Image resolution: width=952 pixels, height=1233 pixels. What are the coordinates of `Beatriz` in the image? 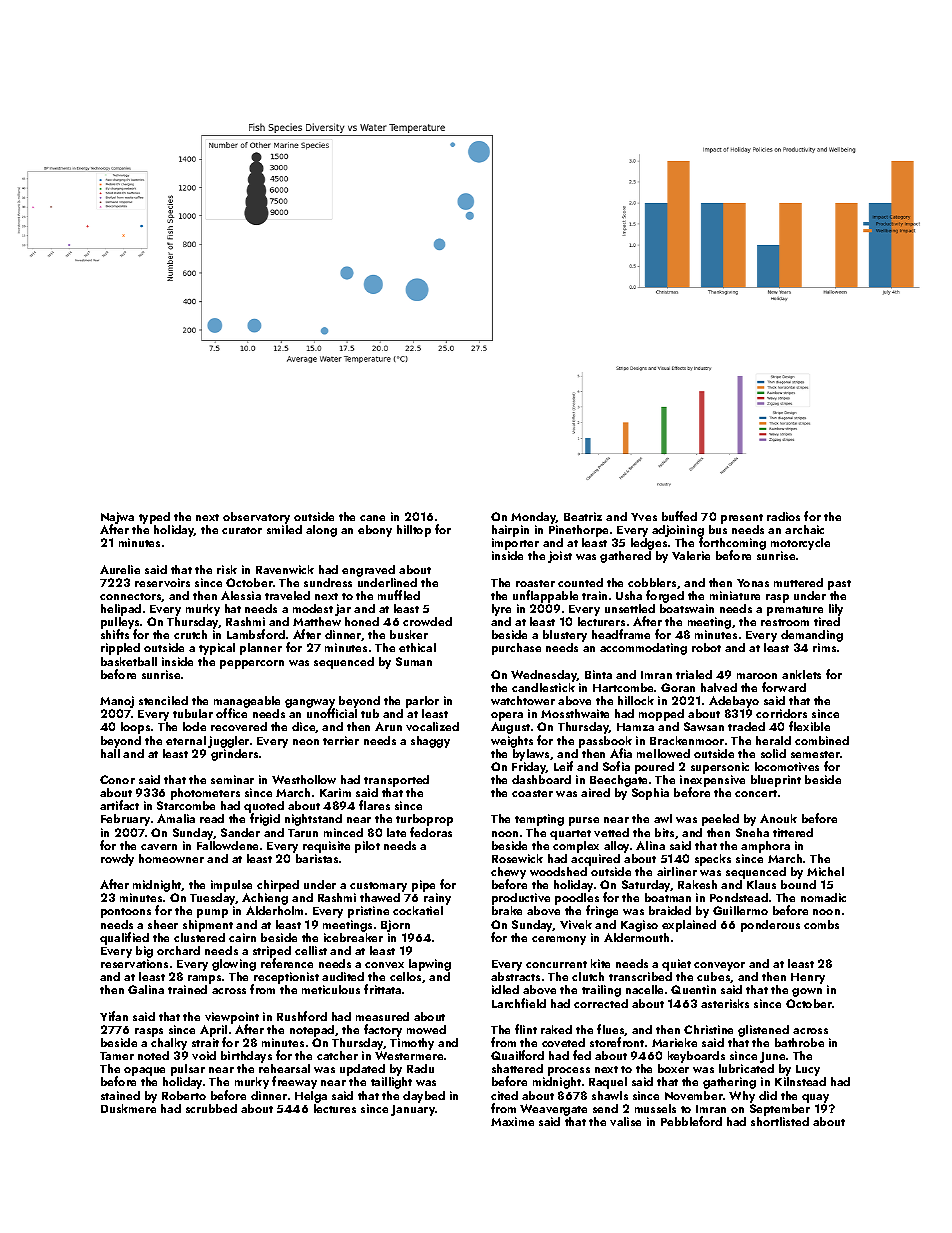 It's located at (583, 516).
